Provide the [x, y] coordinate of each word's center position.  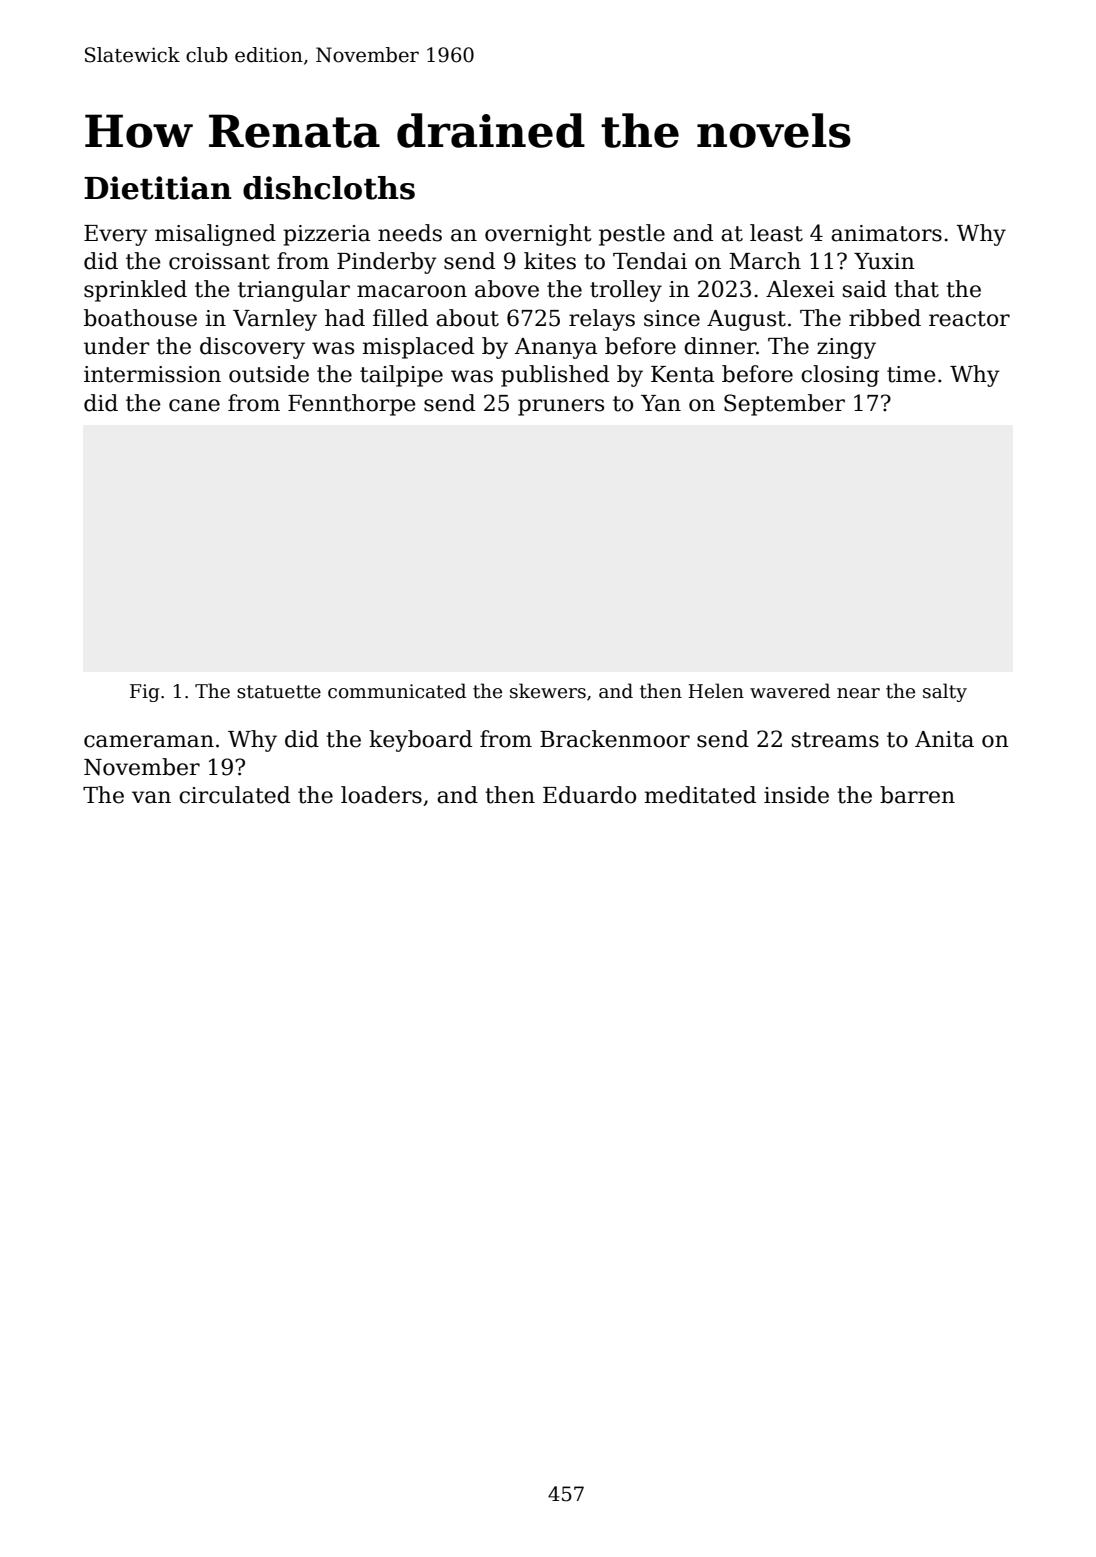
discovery [252, 348]
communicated [397, 691]
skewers [548, 691]
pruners [561, 407]
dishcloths [329, 188]
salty [945, 692]
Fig [145, 693]
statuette [279, 692]
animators [886, 233]
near [858, 693]
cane [194, 405]
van [151, 797]
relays [602, 320]
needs [410, 233]
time [911, 374]
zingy [846, 348]
